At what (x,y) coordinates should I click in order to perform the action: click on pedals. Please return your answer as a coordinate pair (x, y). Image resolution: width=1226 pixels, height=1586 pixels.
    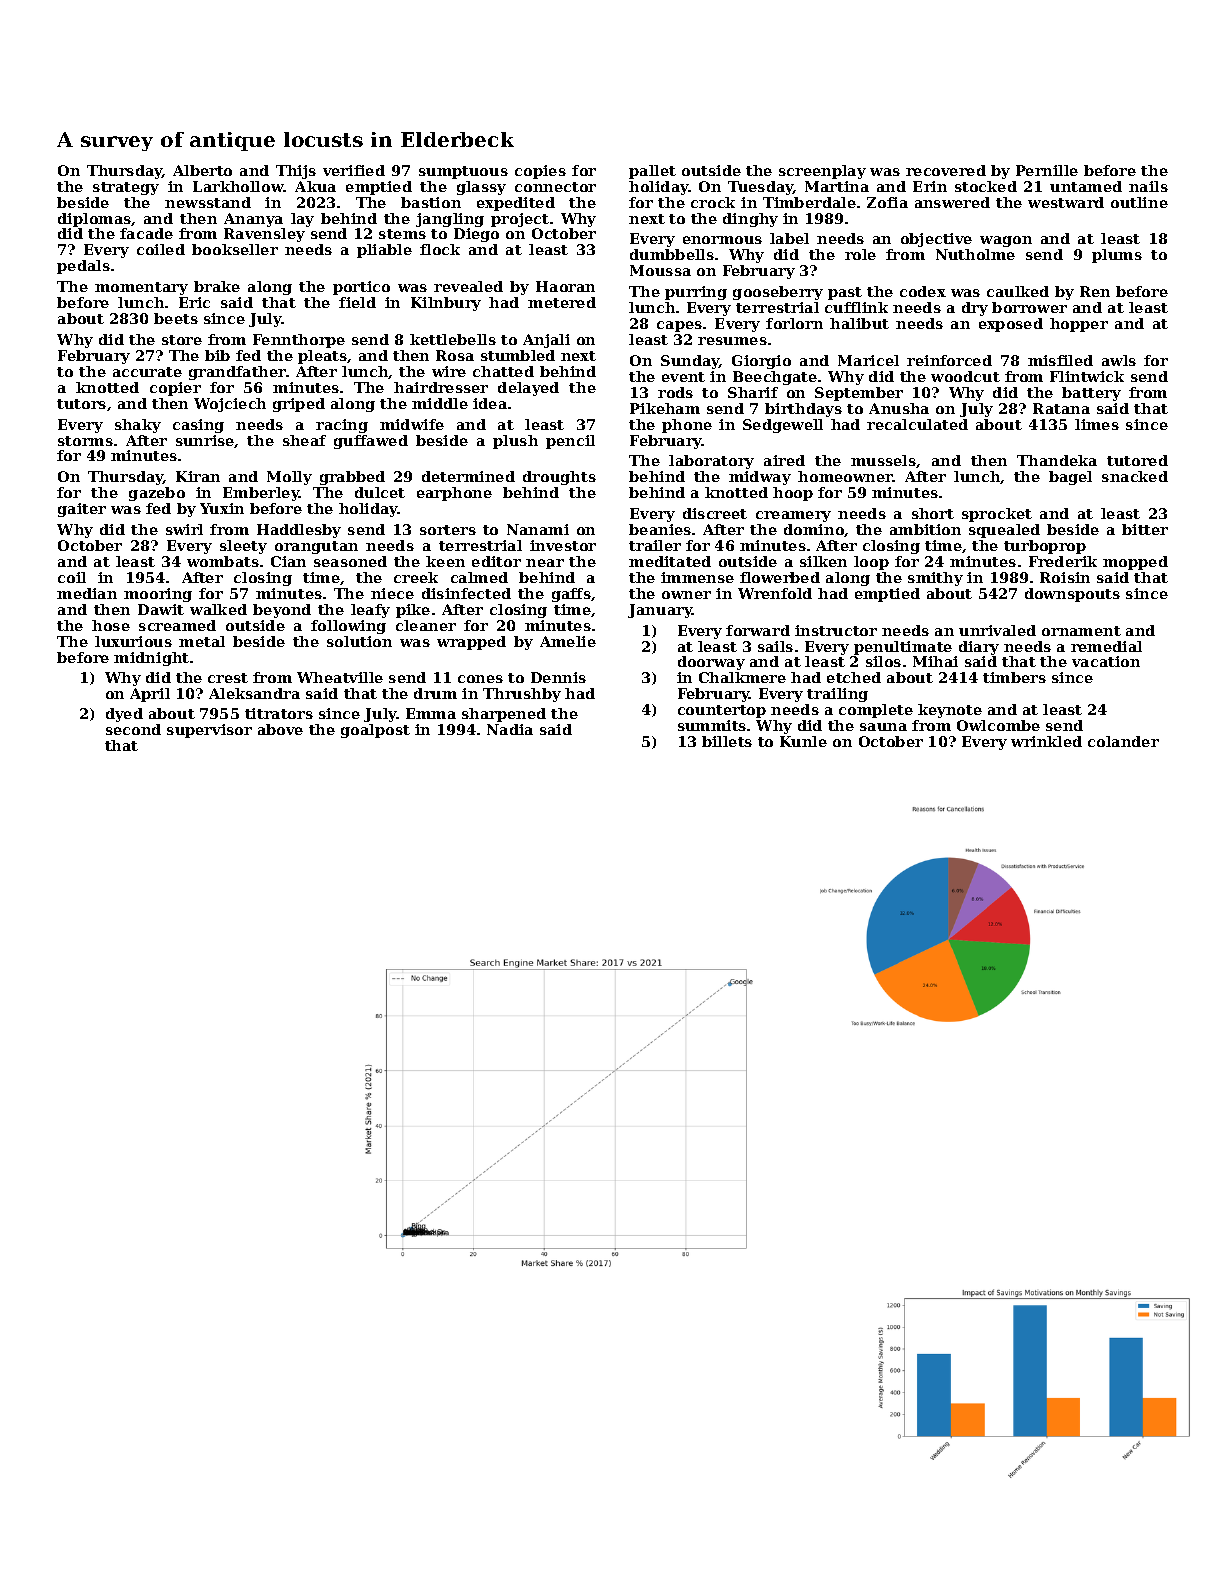
    Looking at the image, I should click on (83, 267).
